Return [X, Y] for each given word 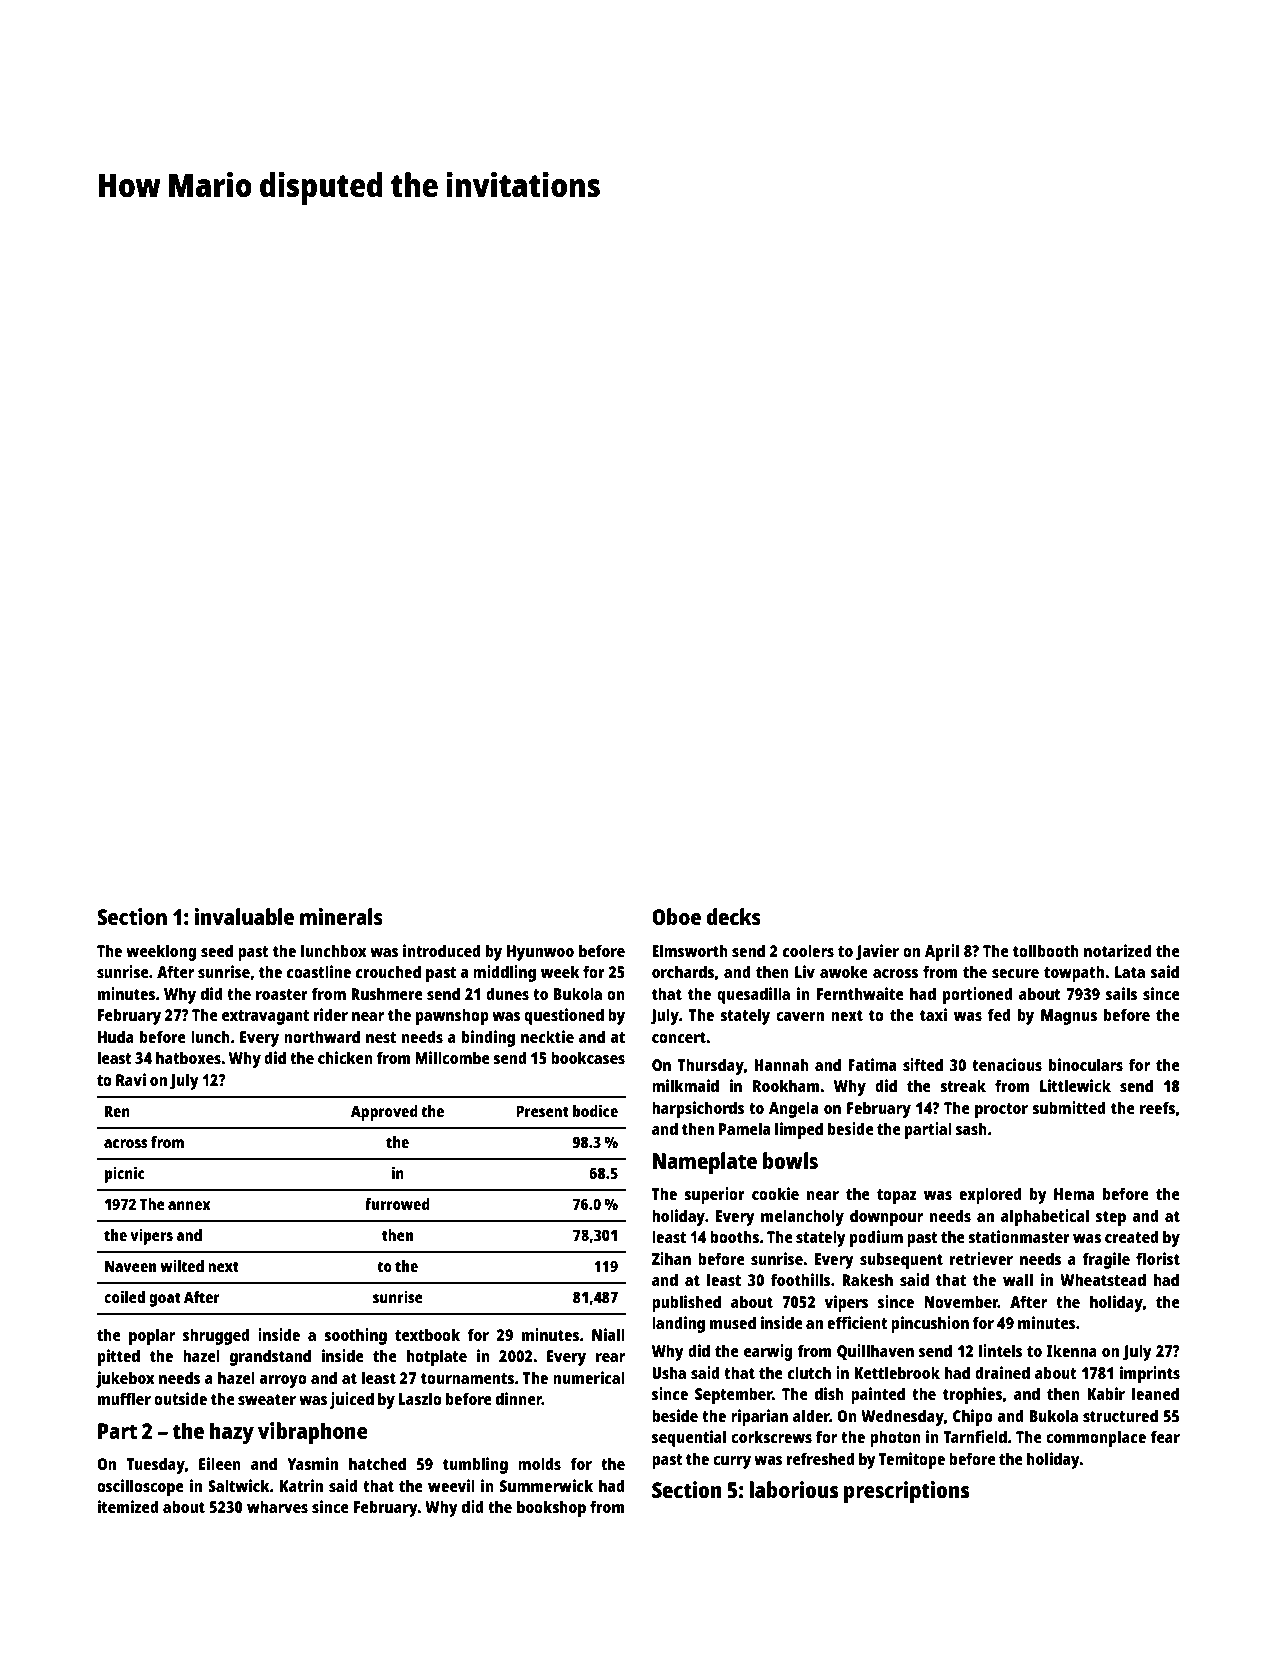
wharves [277, 1506]
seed [217, 950]
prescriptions [906, 1492]
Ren [117, 1111]
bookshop [551, 1508]
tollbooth [1046, 950]
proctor [1001, 1110]
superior [714, 1195]
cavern [800, 1016]
